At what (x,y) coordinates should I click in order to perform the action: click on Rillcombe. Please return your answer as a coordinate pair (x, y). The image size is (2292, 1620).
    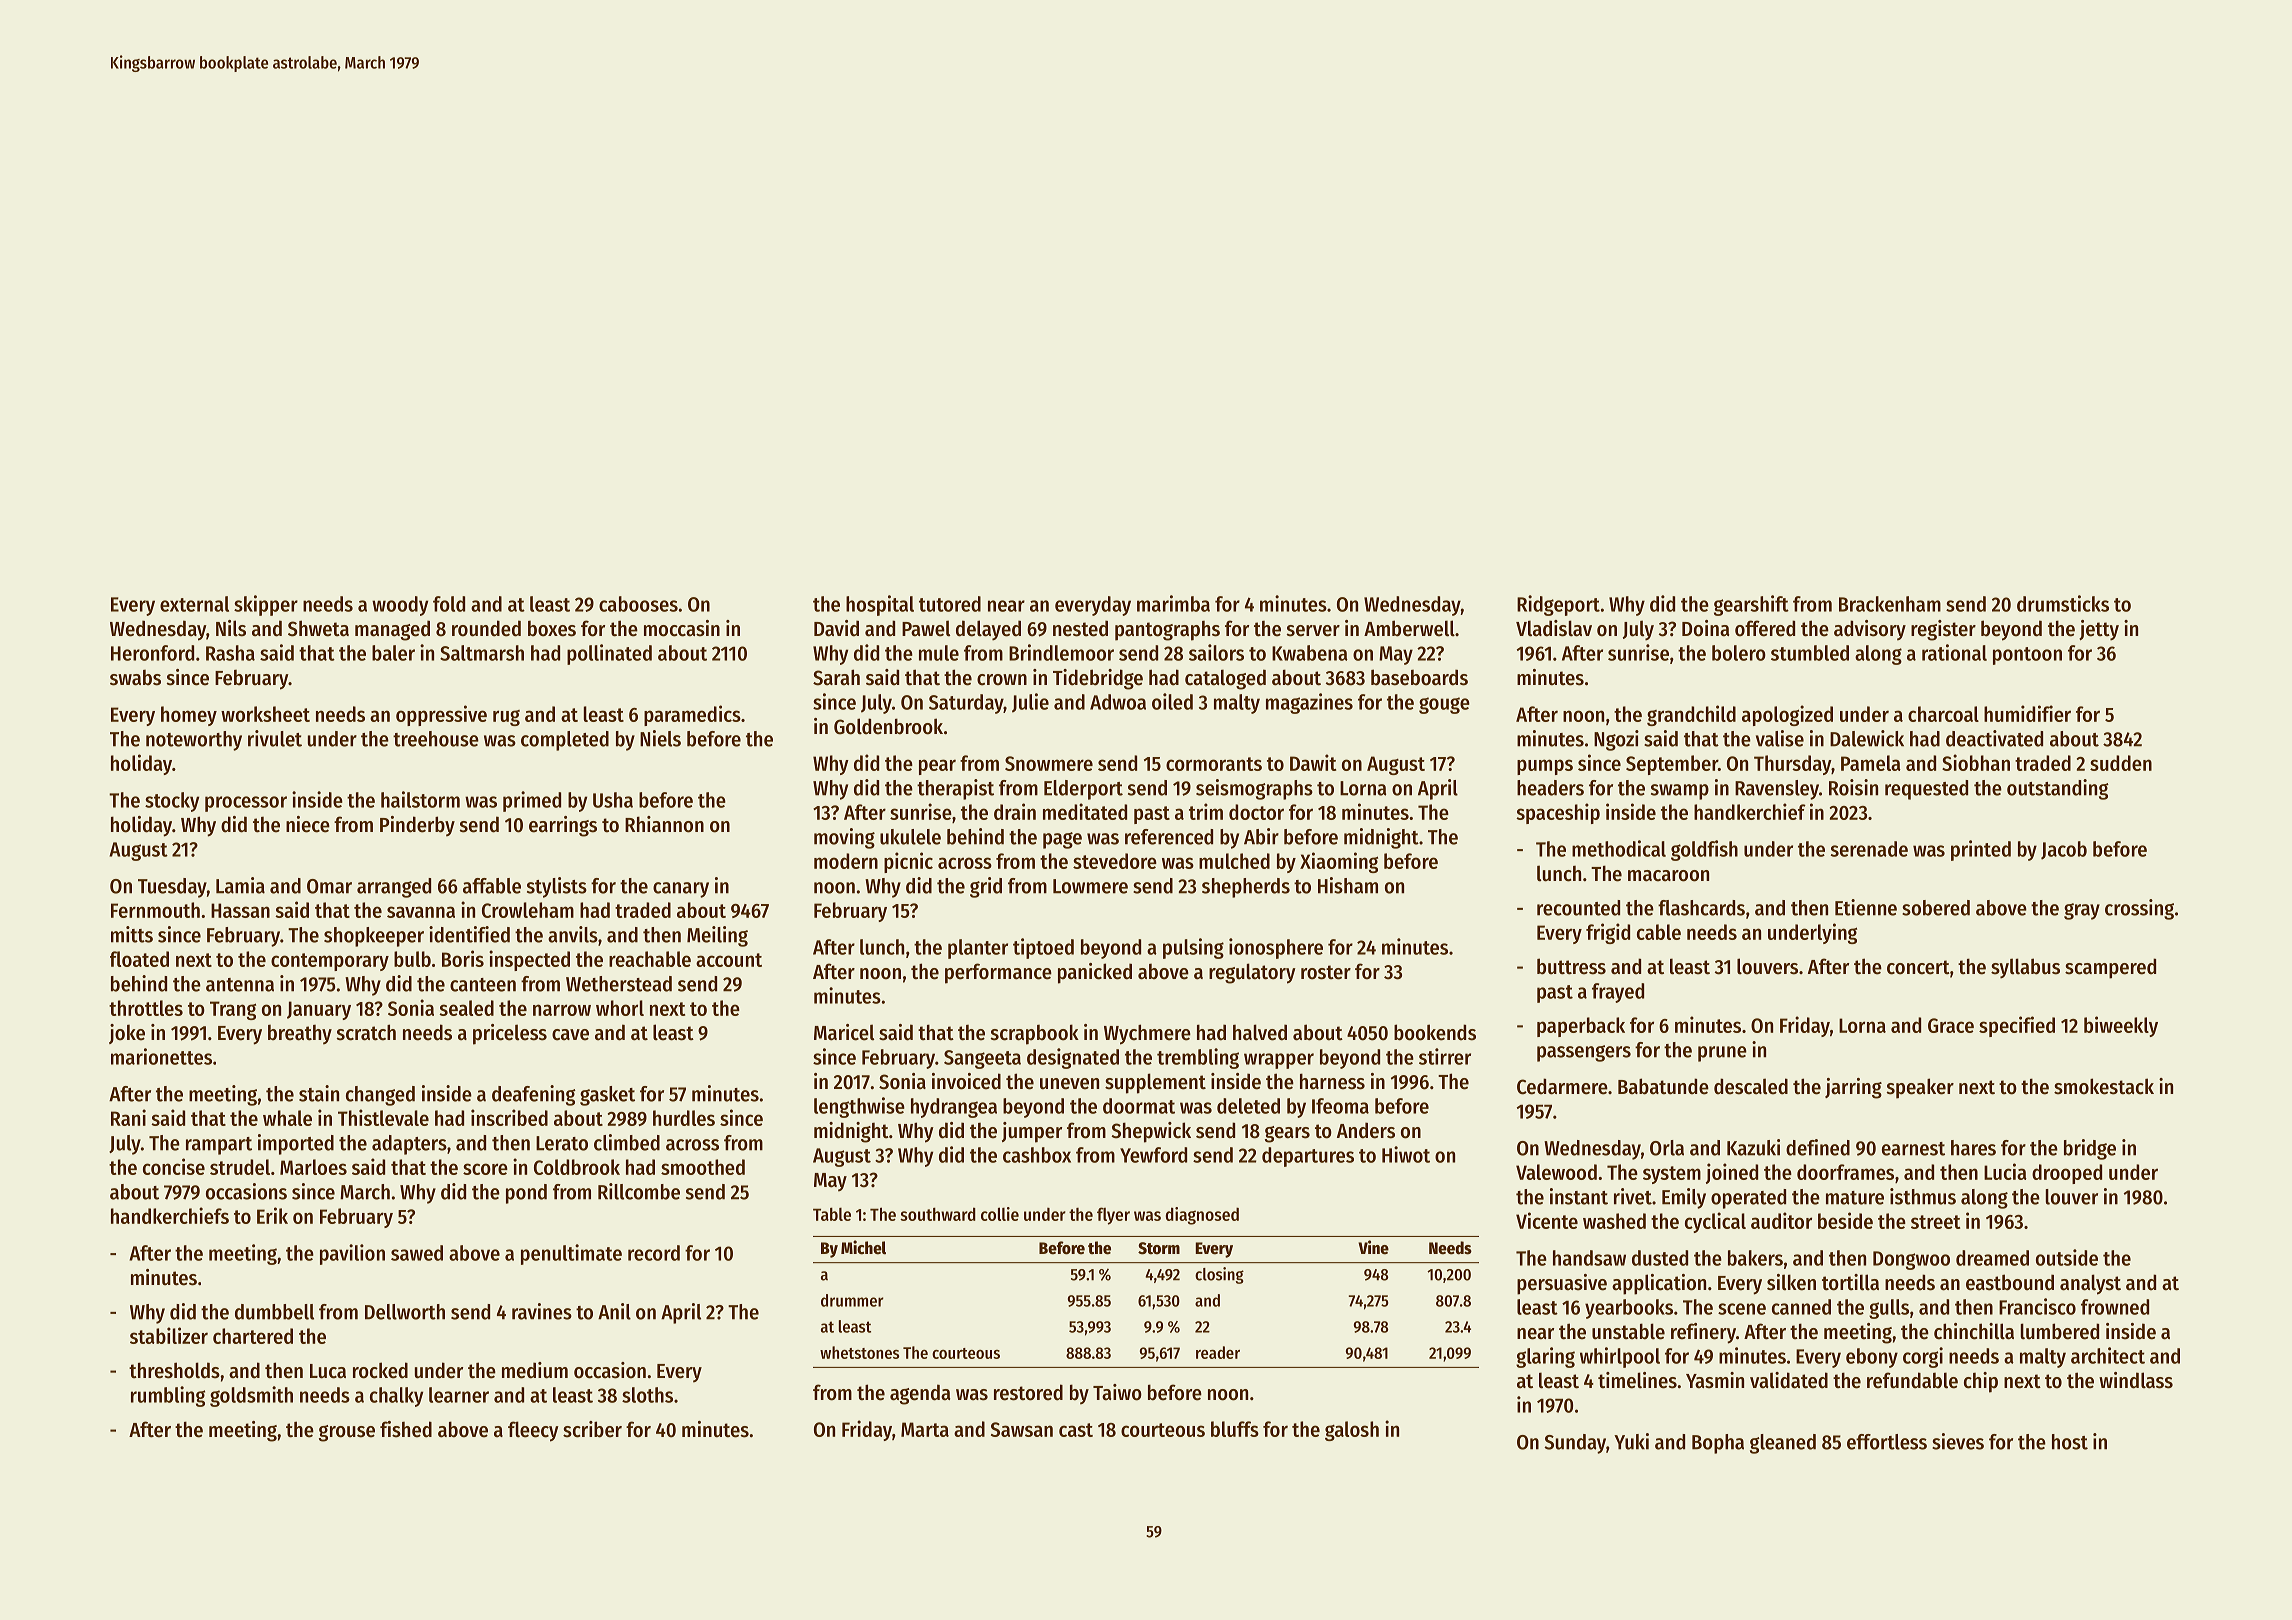
    Looking at the image, I should click on (639, 1191).
